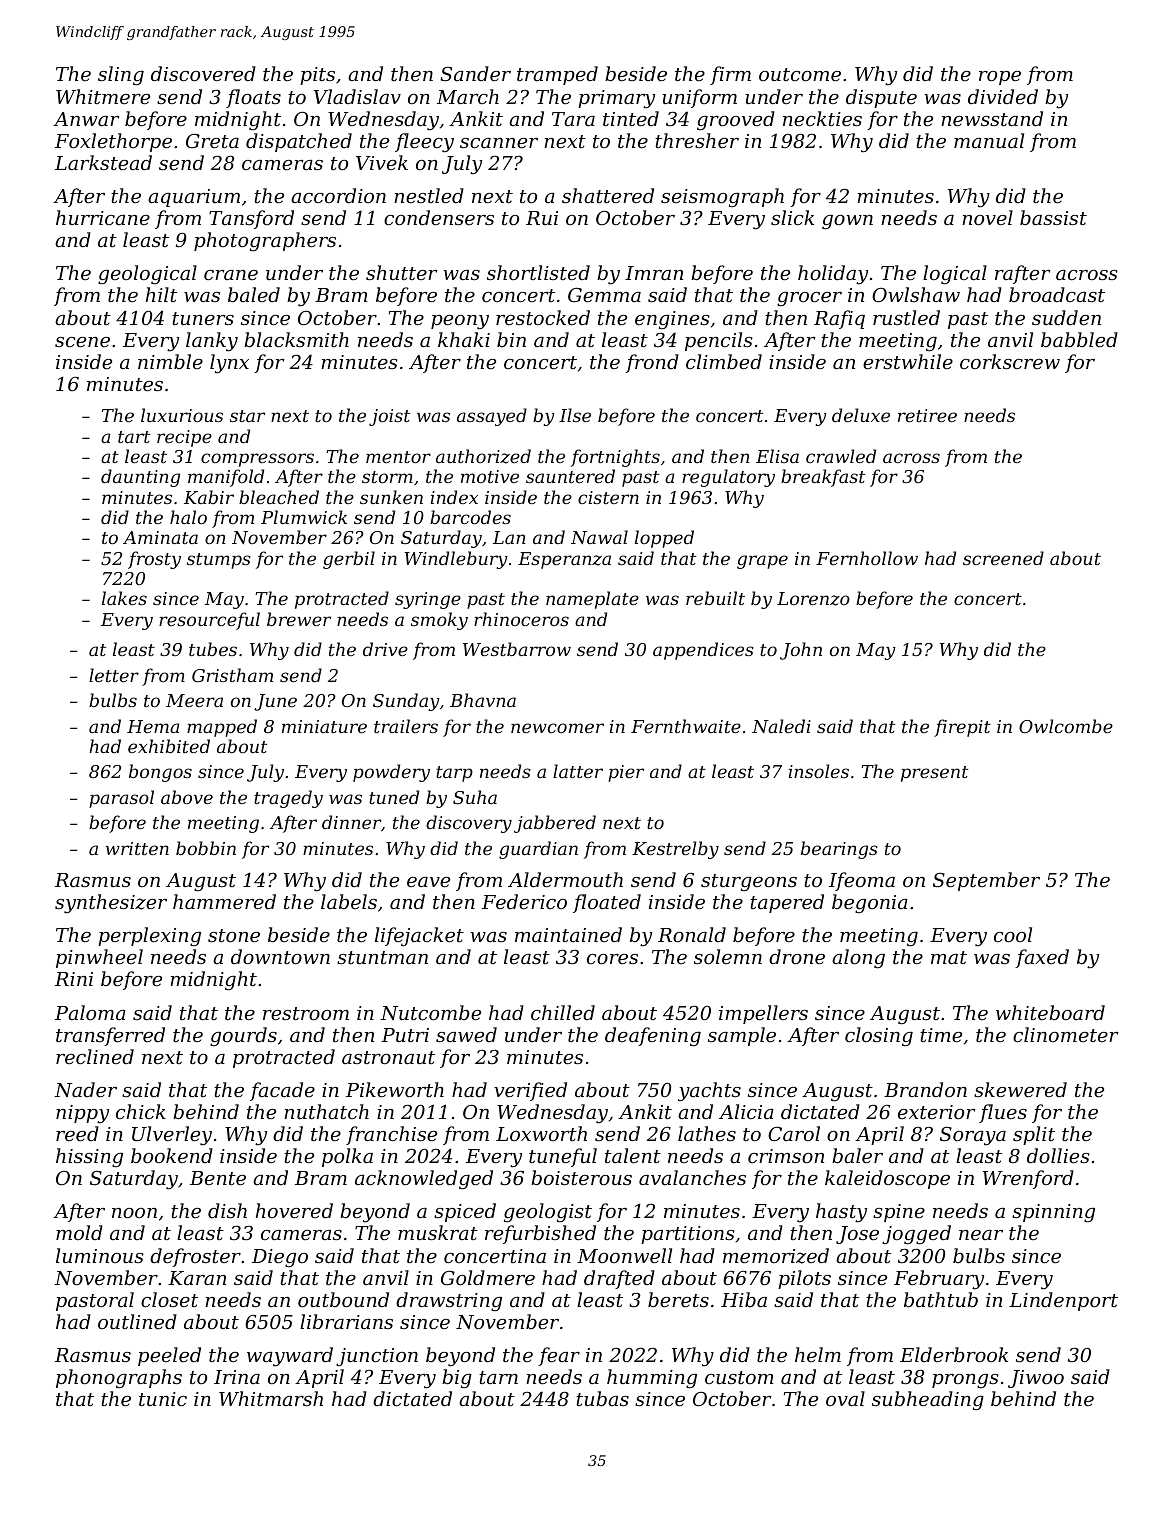 This screenshot has width=1176, height=1522. I want to click on dispute, so click(881, 98).
